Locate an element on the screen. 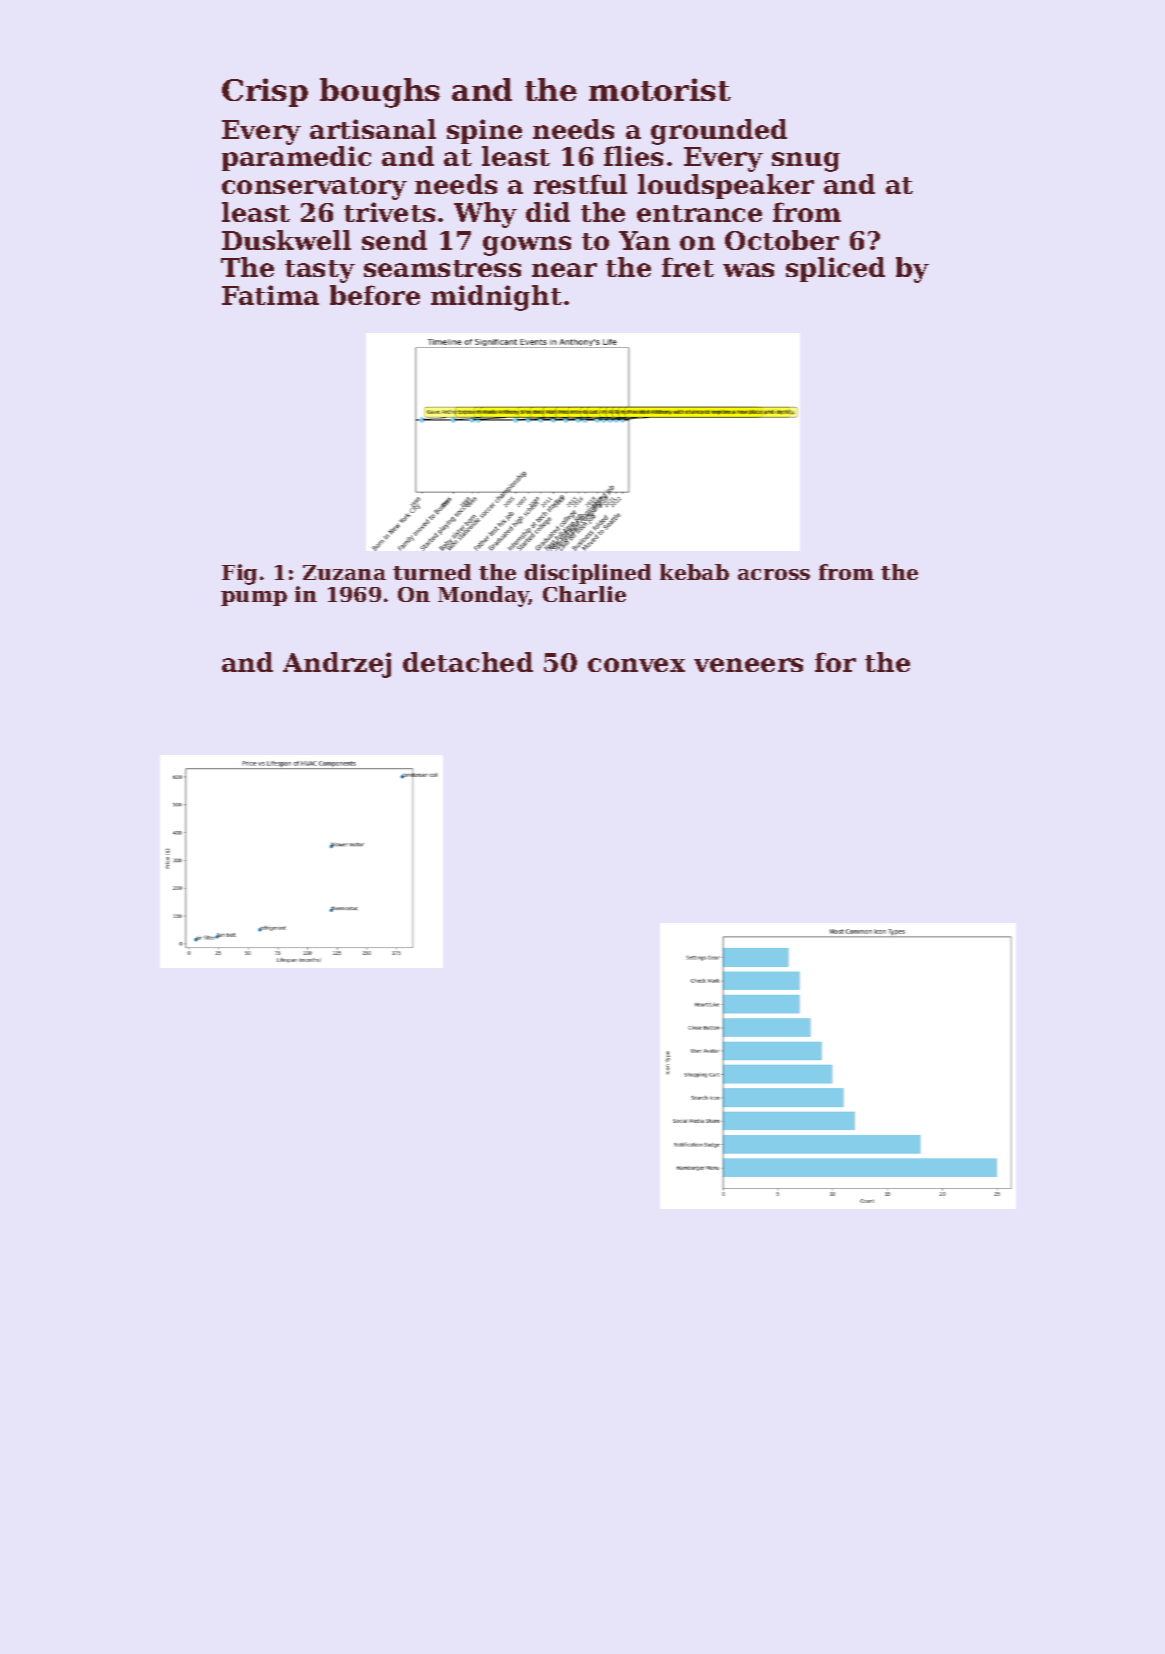  snug is located at coordinates (806, 162).
